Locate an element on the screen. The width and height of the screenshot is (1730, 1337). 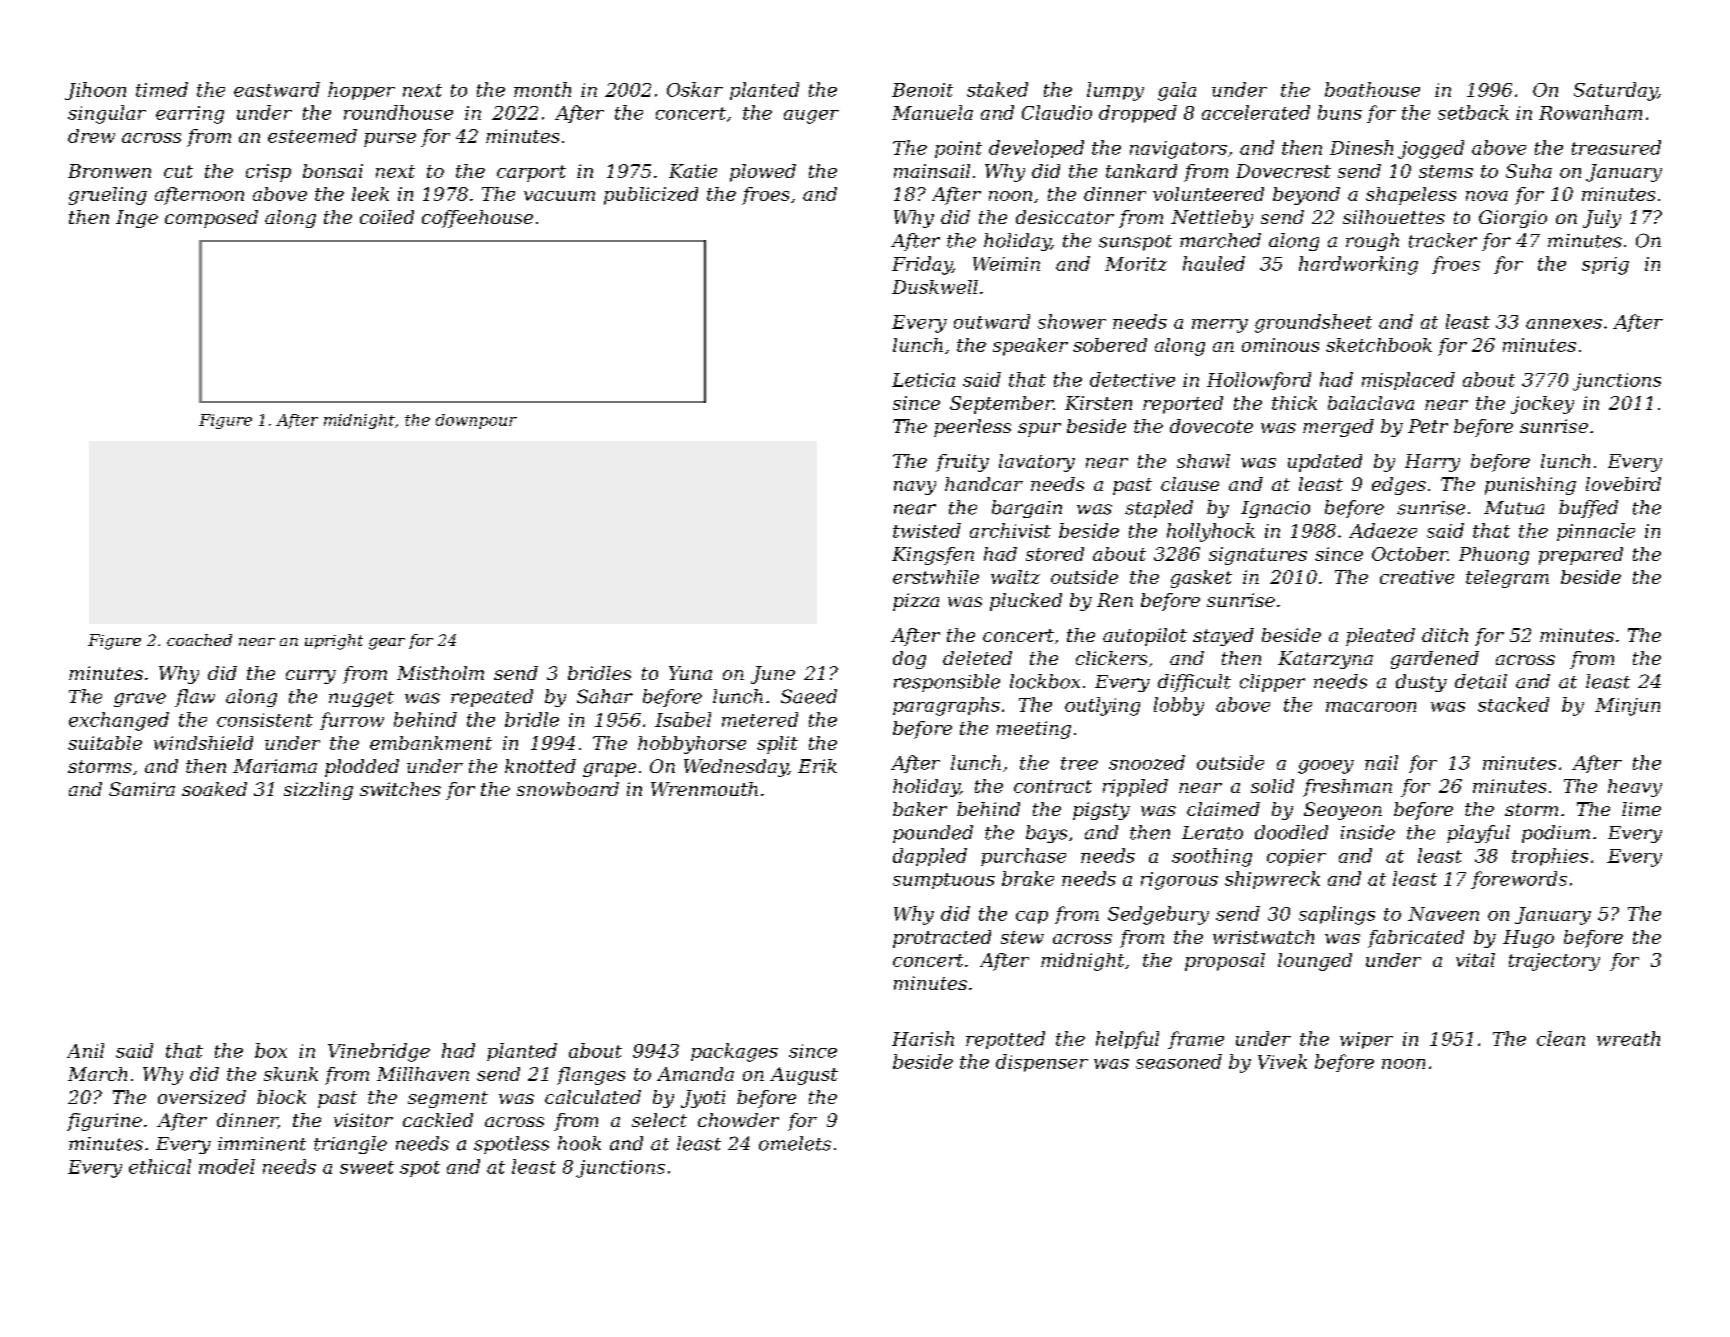
gala is located at coordinates (1177, 91).
